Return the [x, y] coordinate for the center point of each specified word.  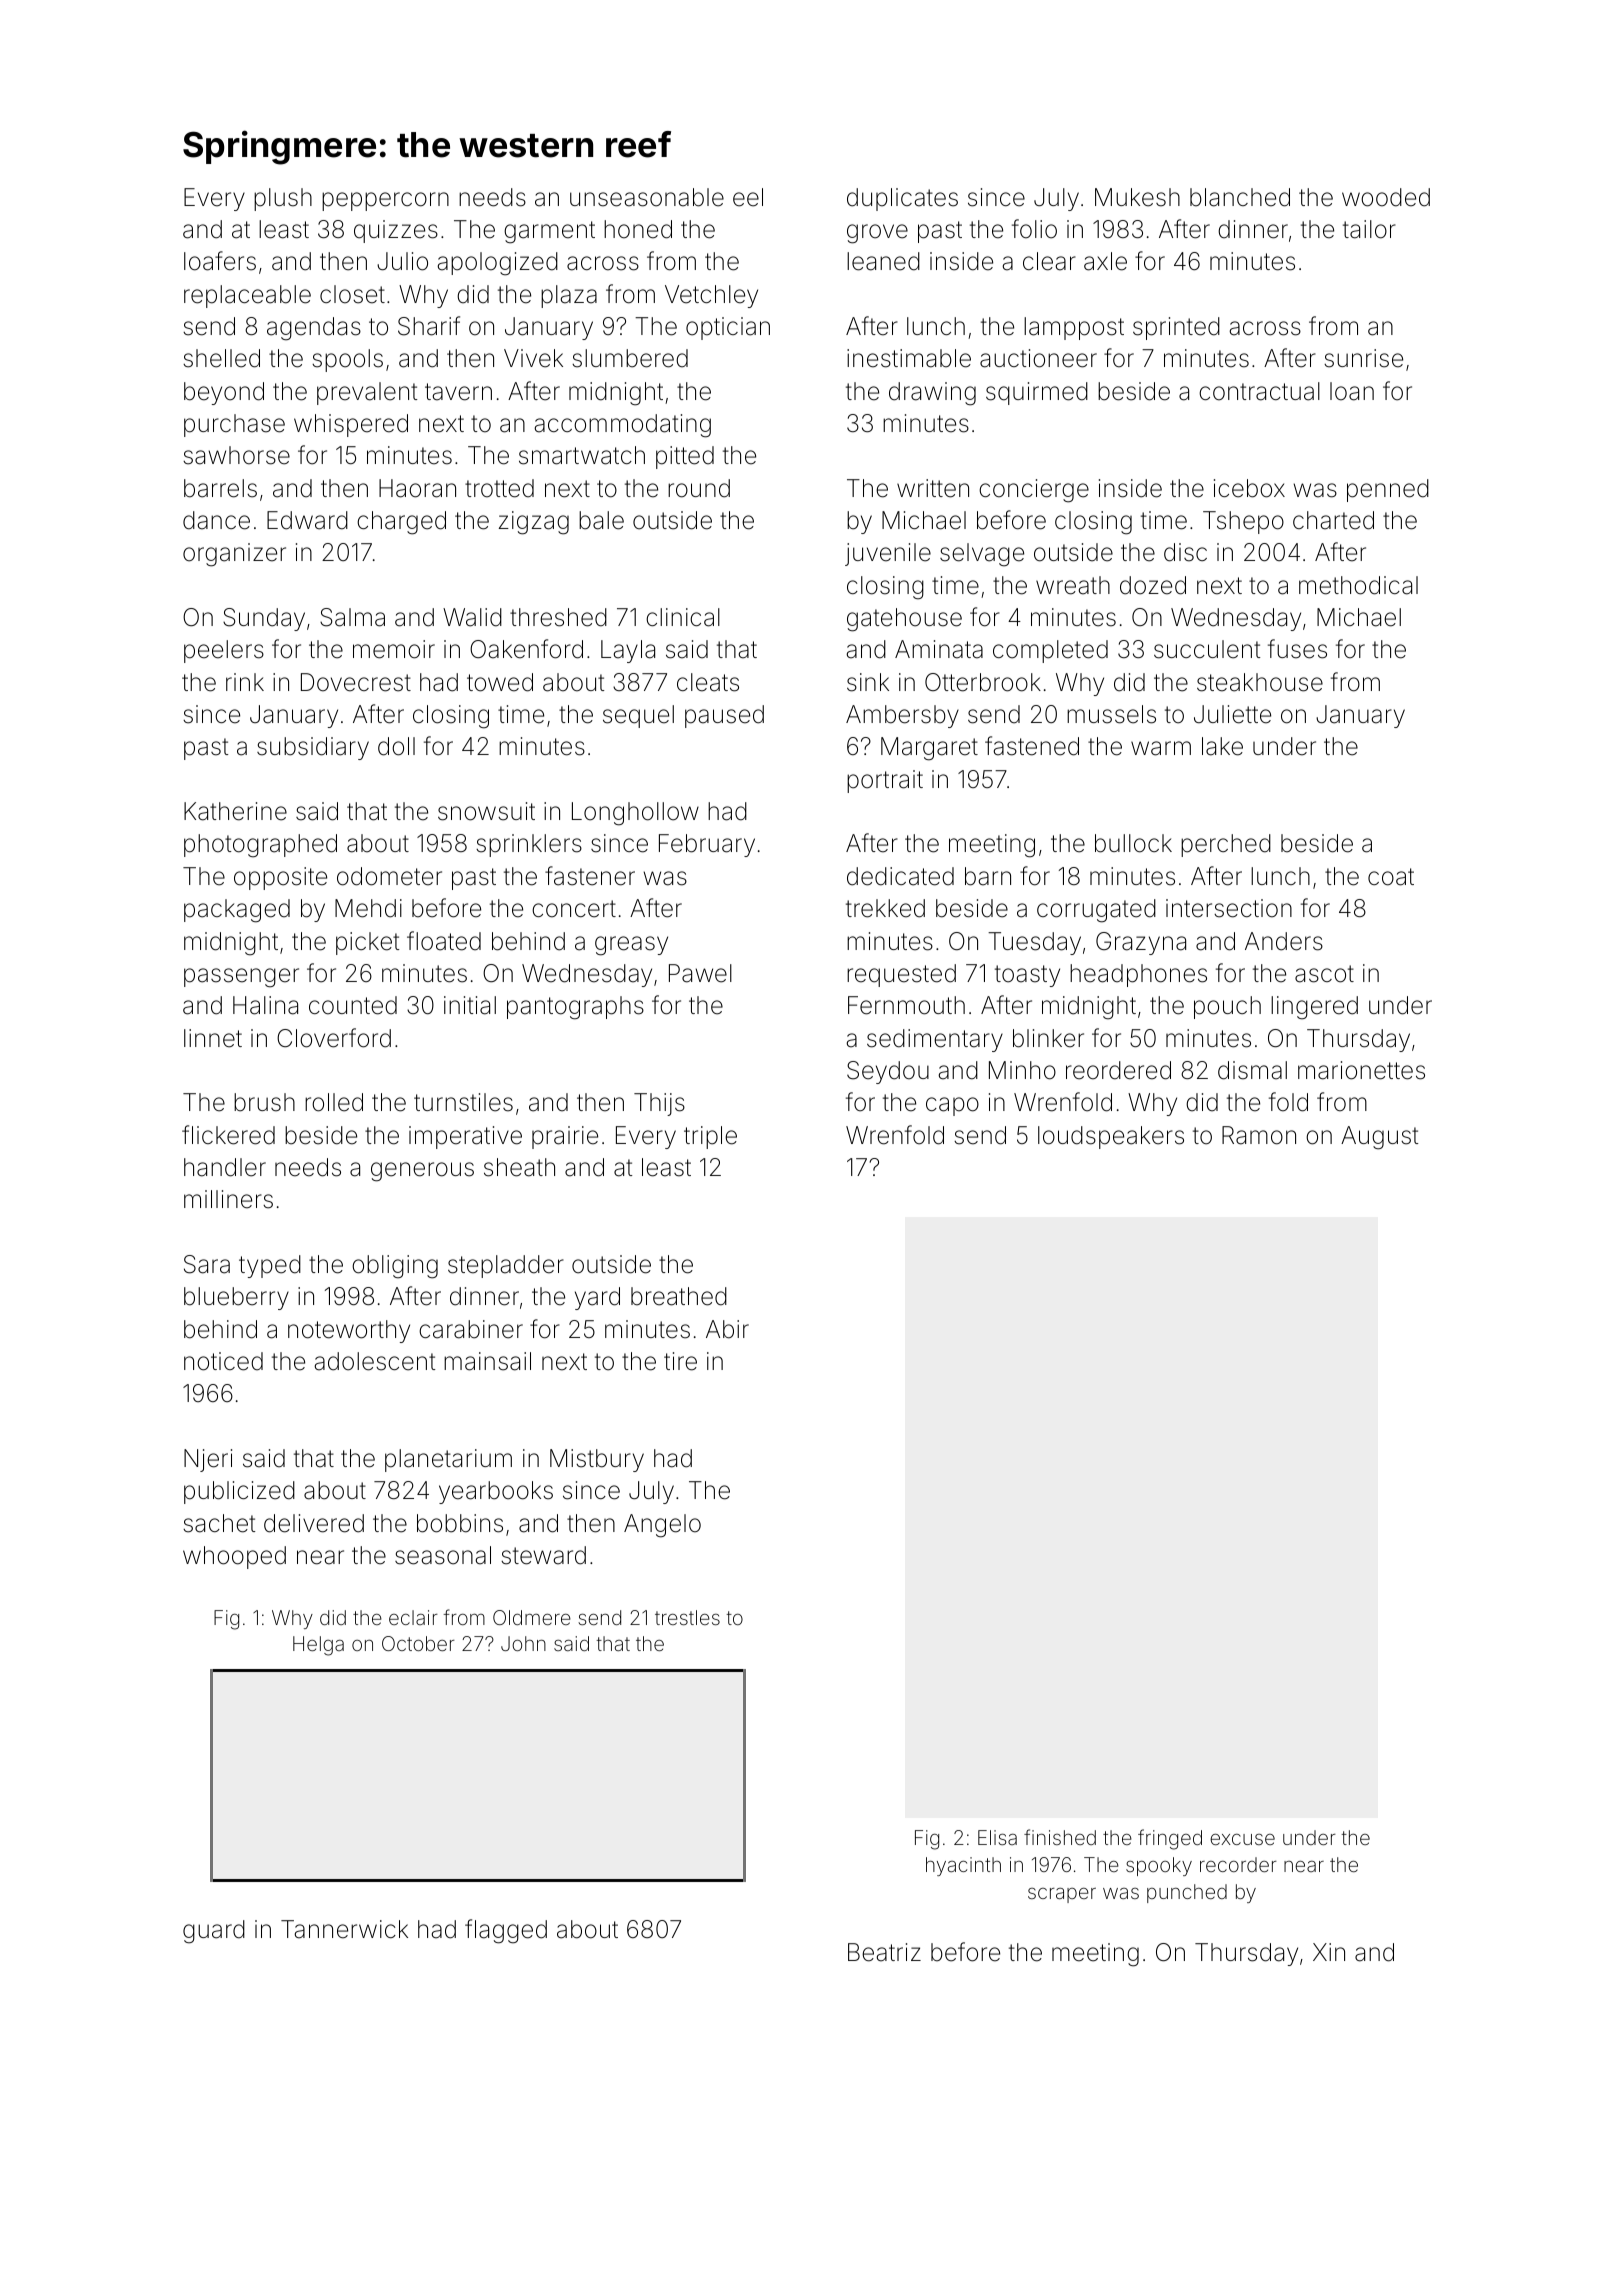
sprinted [1176, 328]
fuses [1297, 649]
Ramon [1259, 1135]
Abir [727, 1329]
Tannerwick [344, 1929]
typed [270, 1266]
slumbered [630, 358]
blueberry [236, 1298]
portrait [885, 781]
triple [710, 1137]
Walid [472, 617]
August [1379, 1138]
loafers [220, 261]
